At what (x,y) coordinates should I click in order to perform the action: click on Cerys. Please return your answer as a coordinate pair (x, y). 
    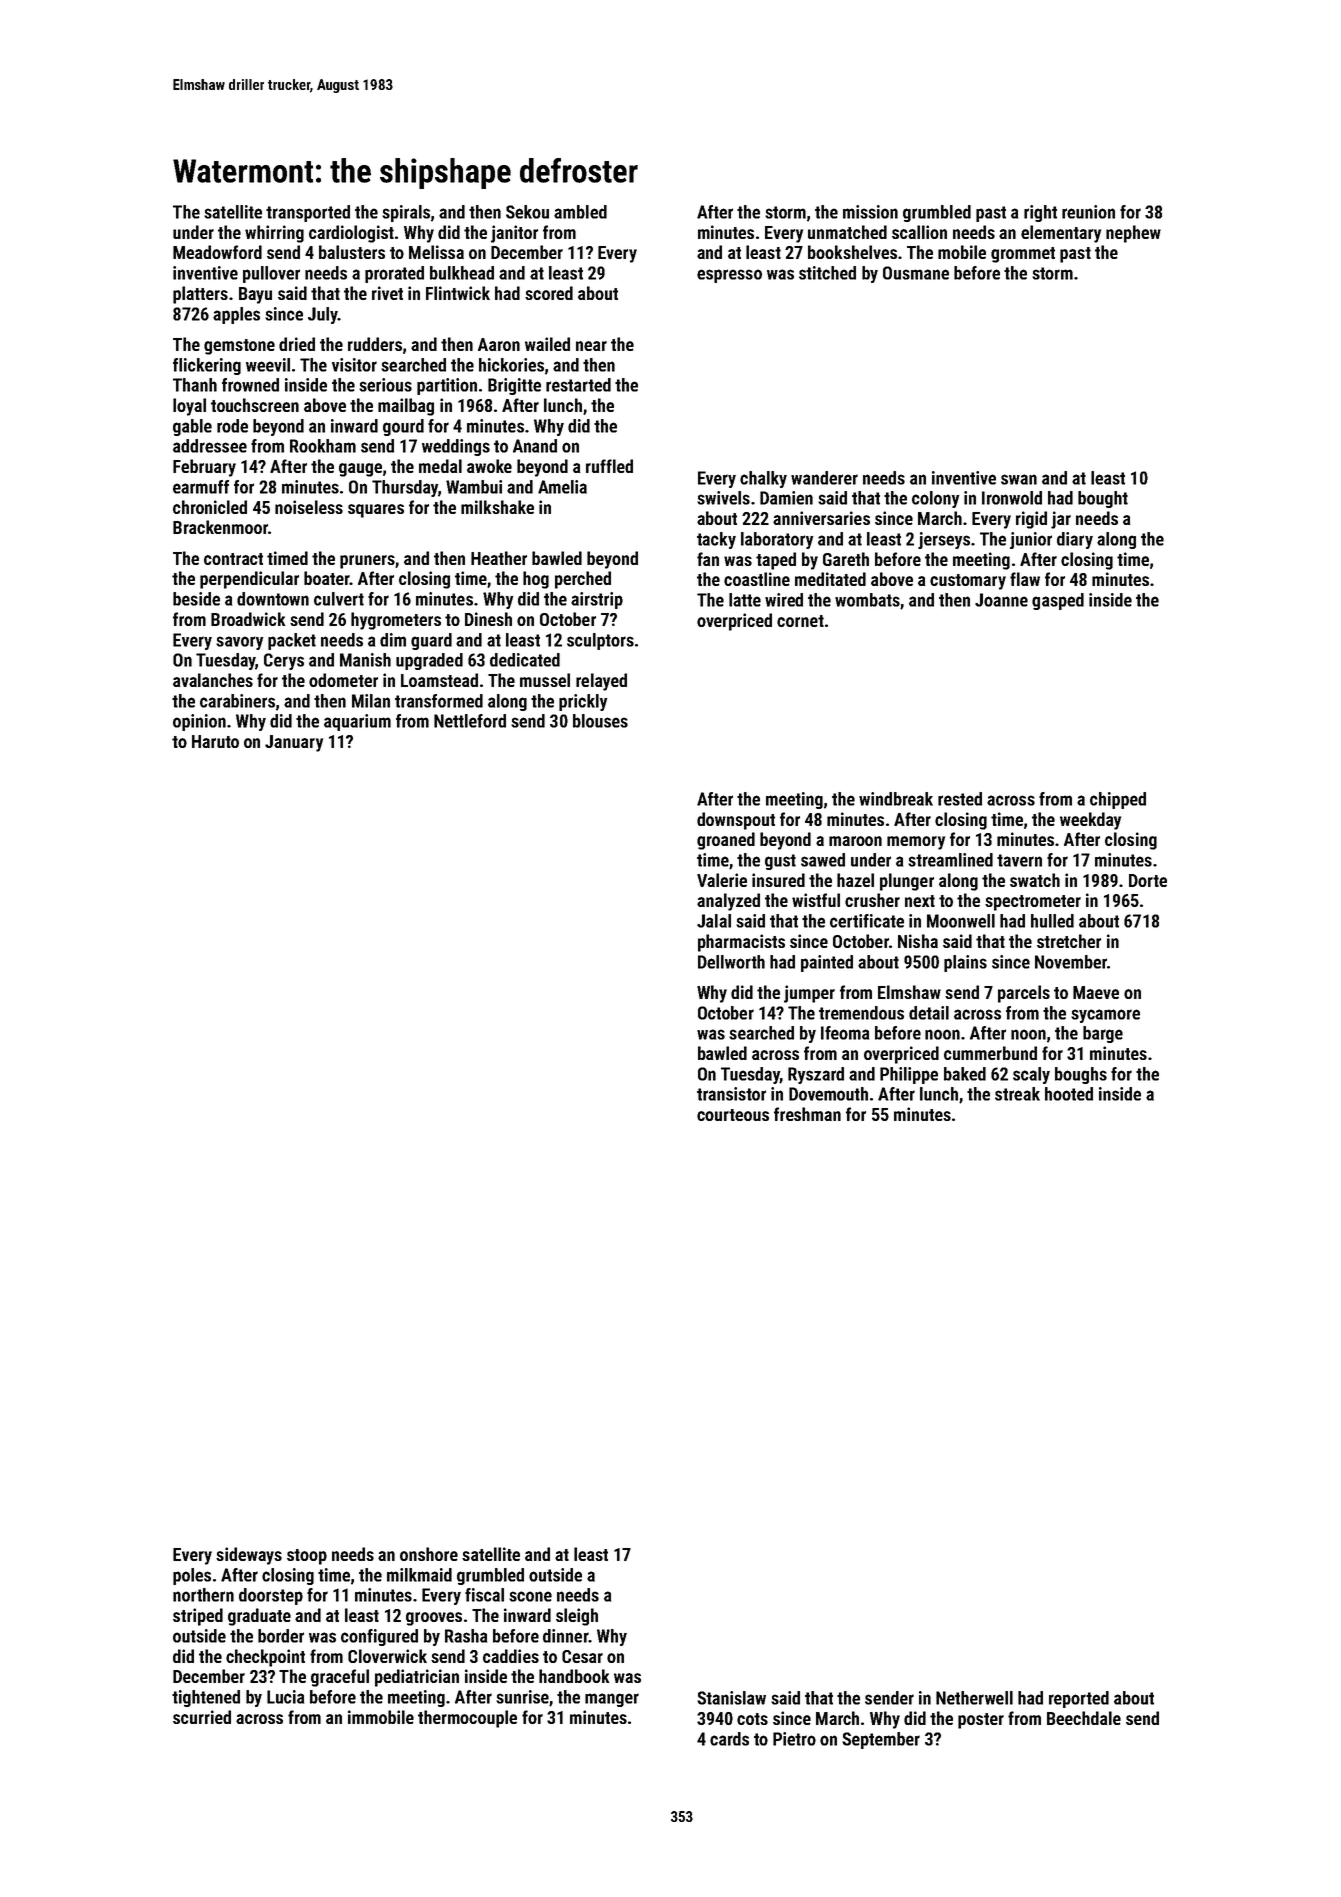
    Looking at the image, I should click on (284, 661).
